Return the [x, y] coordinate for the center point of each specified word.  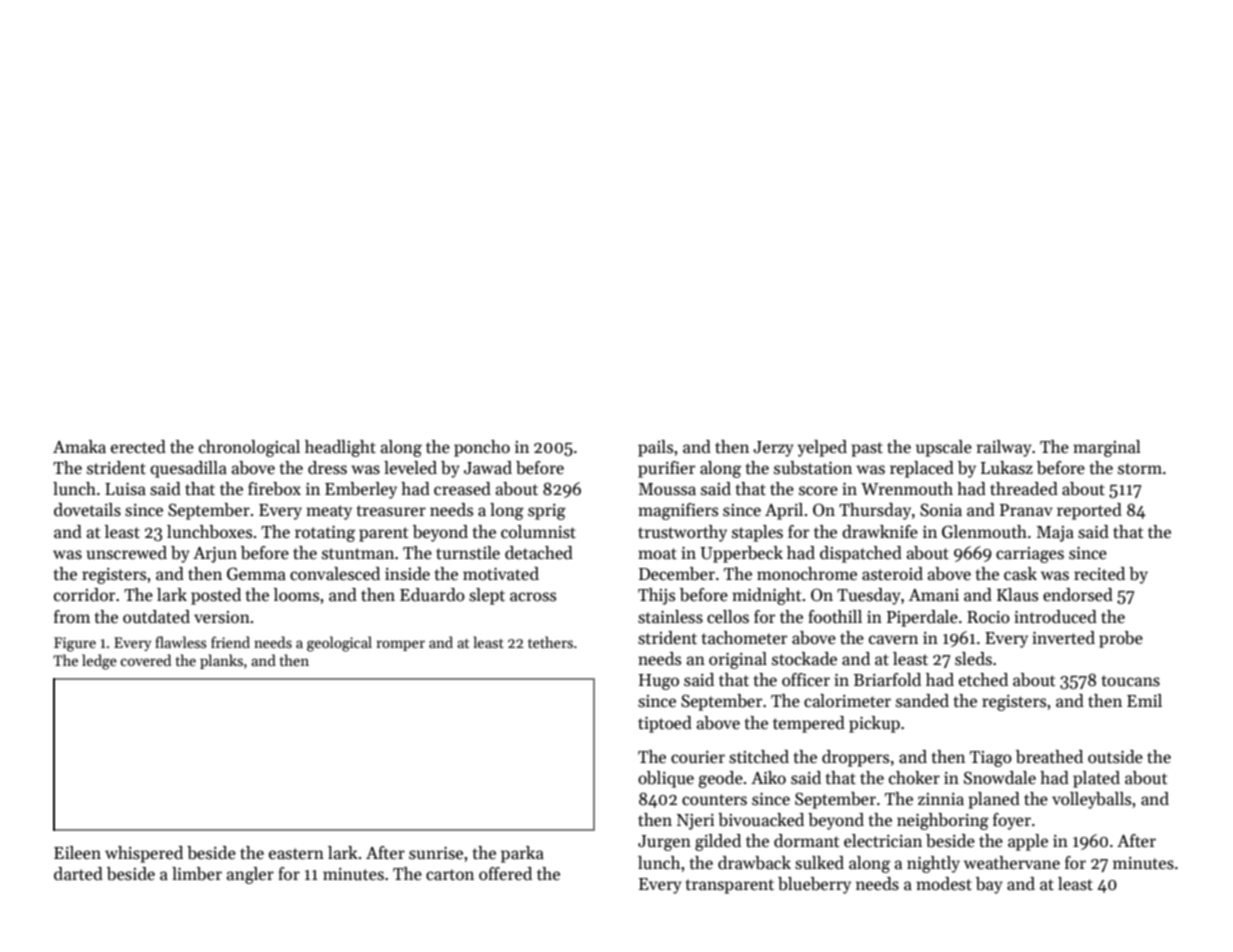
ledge [99, 662]
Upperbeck [741, 554]
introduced [1055, 617]
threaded [1024, 489]
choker [914, 778]
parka [522, 854]
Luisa [125, 489]
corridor [84, 595]
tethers [550, 642]
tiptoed [665, 724]
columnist [538, 532]
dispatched [861, 554]
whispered [144, 854]
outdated [156, 617]
